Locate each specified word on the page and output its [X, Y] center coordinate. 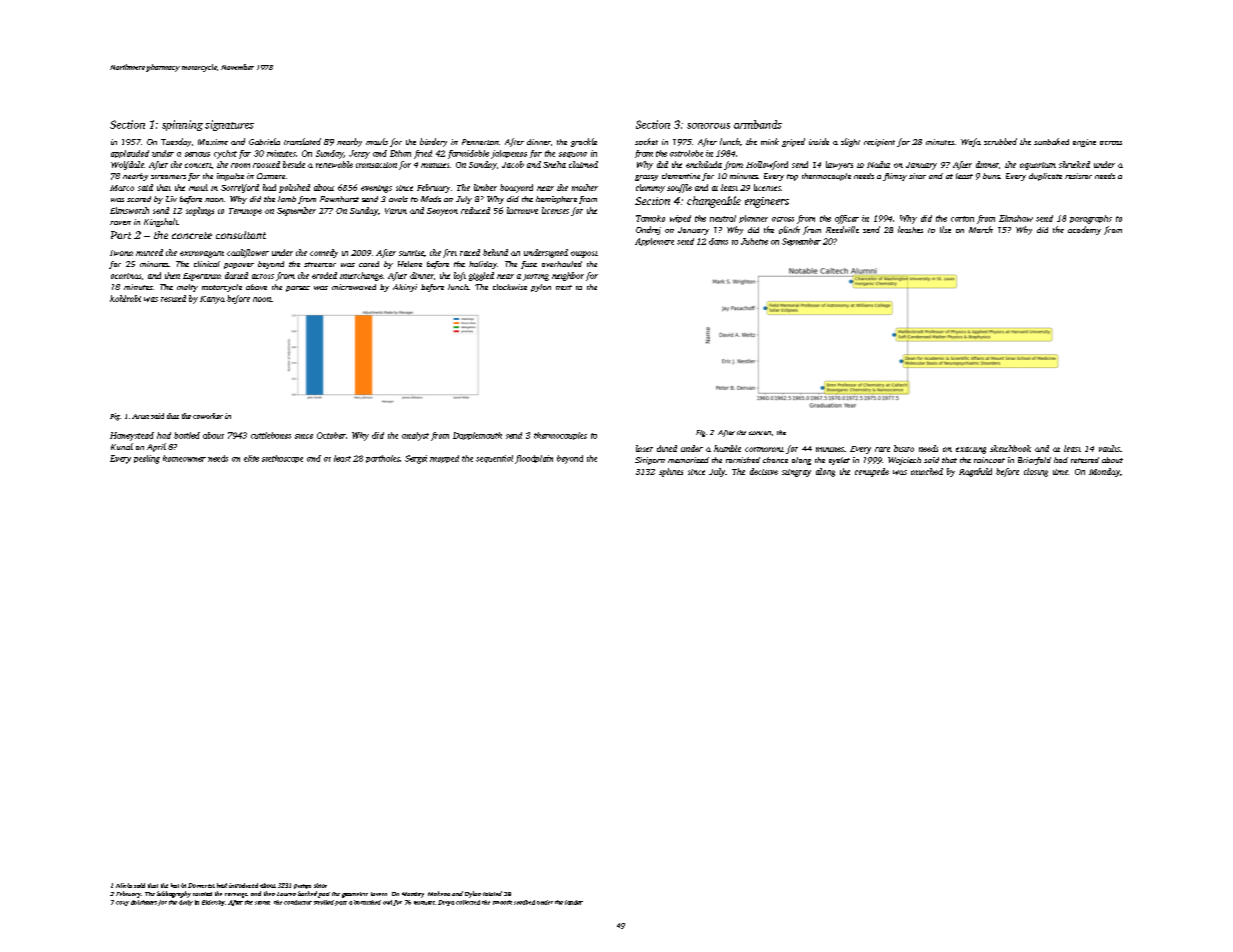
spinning [182, 125]
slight [850, 142]
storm [262, 903]
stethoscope [282, 459]
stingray [796, 473]
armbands [758, 124]
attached [927, 471]
